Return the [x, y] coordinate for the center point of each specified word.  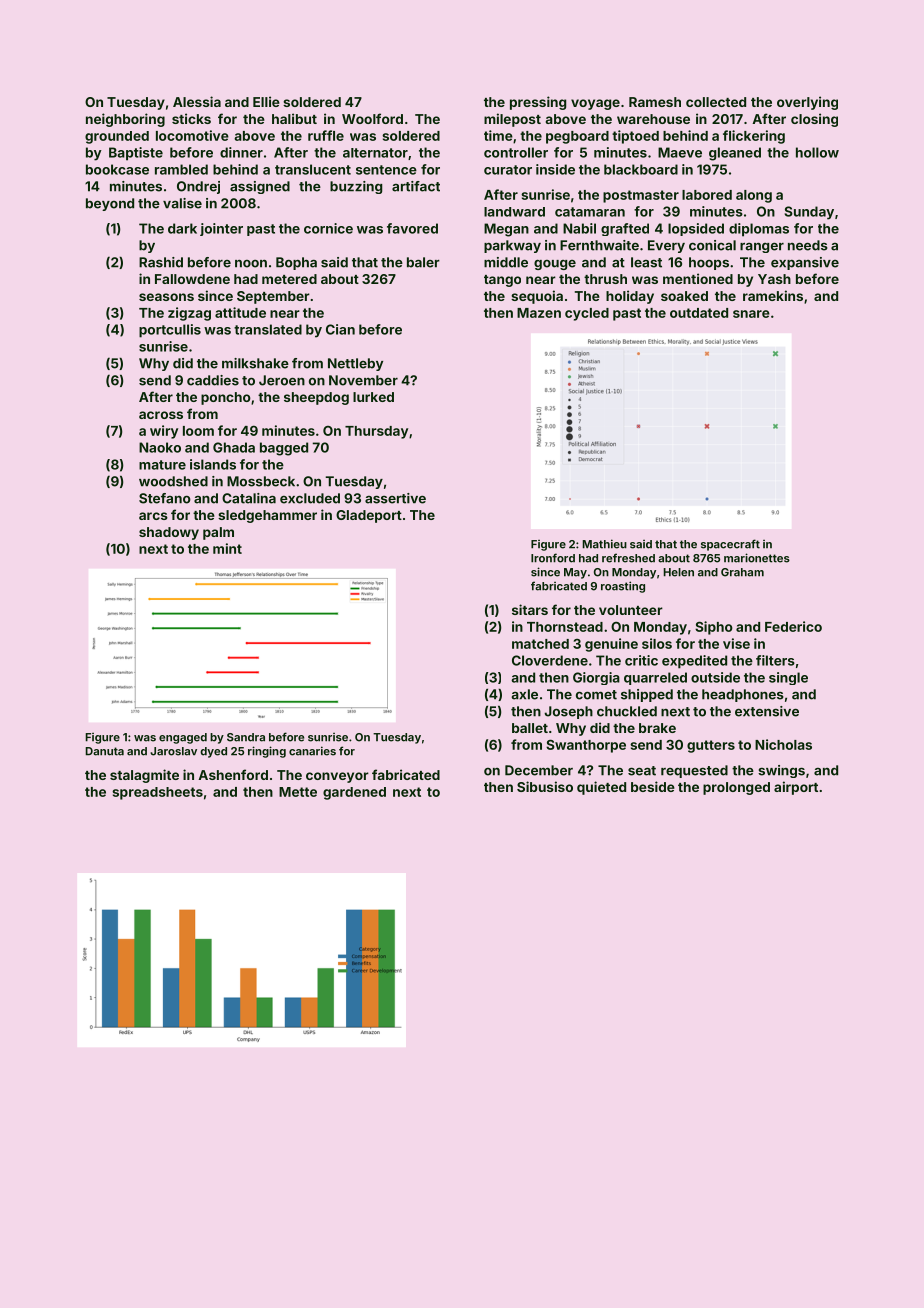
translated [268, 329]
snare [751, 314]
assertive [395, 498]
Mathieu [604, 544]
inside [555, 169]
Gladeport [369, 516]
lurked [373, 397]
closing [814, 120]
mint [227, 548]
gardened [354, 793]
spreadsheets [157, 793]
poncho [226, 398]
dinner [241, 152]
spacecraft [730, 545]
